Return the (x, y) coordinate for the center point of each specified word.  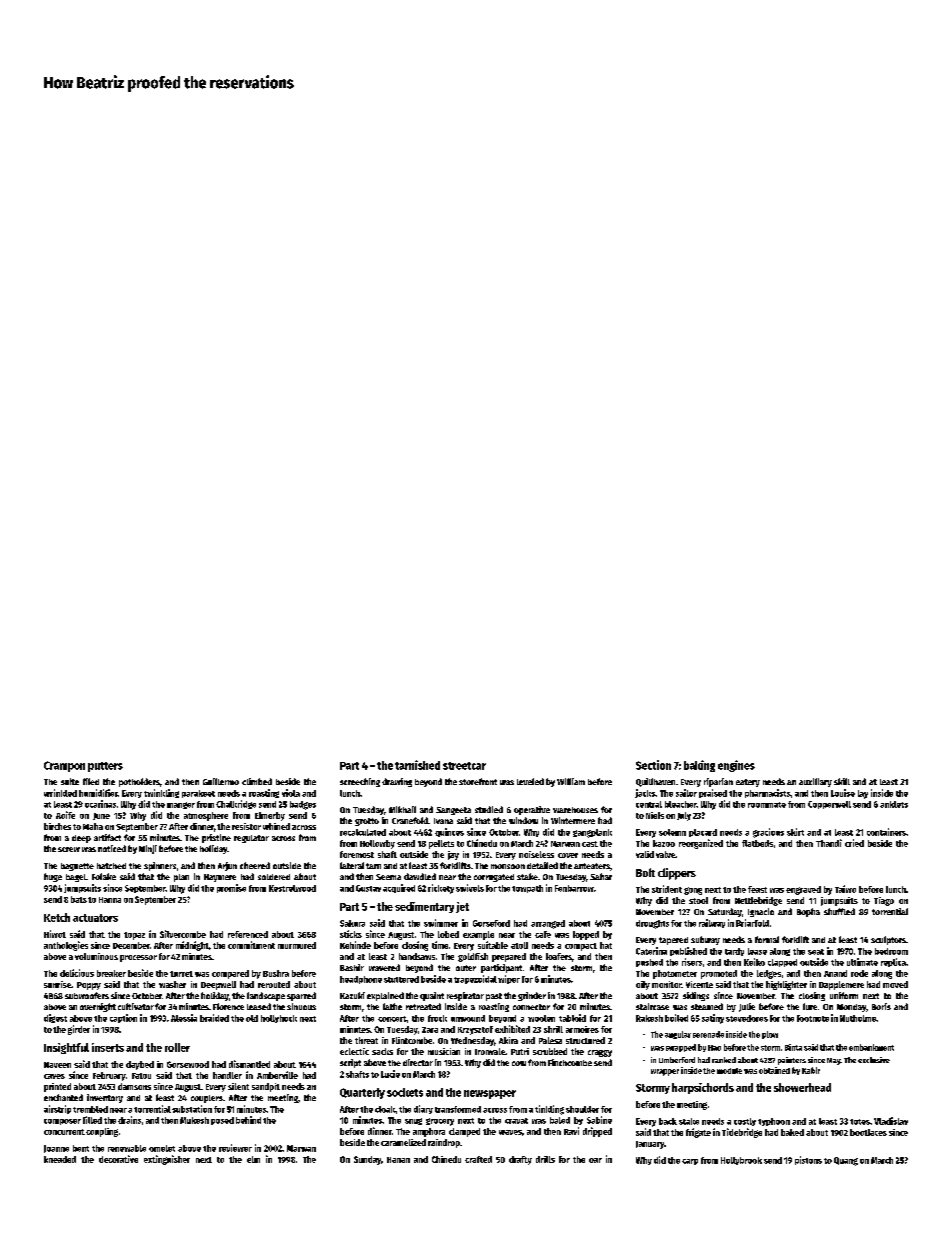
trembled (90, 1109)
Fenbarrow (574, 888)
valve (665, 854)
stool (698, 900)
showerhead (802, 1087)
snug (413, 1121)
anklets (894, 804)
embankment (871, 1047)
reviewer (235, 1148)
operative (532, 810)
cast (590, 844)
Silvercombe (183, 934)
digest (55, 1018)
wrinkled (60, 793)
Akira (508, 1040)
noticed (112, 848)
